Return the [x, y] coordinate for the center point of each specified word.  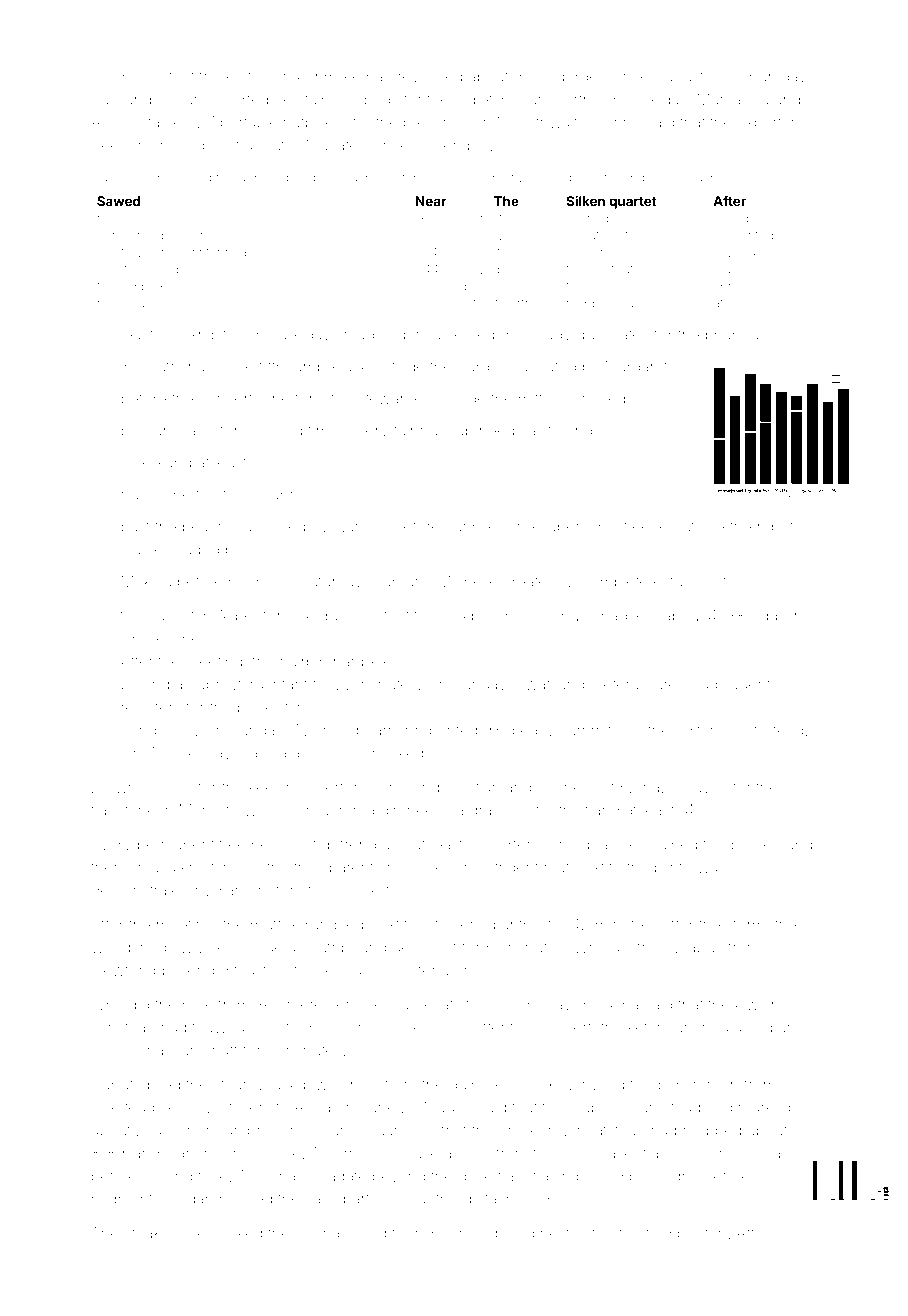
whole [136, 787]
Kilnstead [123, 1027]
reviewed [430, 77]
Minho [619, 122]
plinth [673, 868]
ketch [647, 1027]
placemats [424, 1007]
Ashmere [328, 76]
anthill [520, 925]
